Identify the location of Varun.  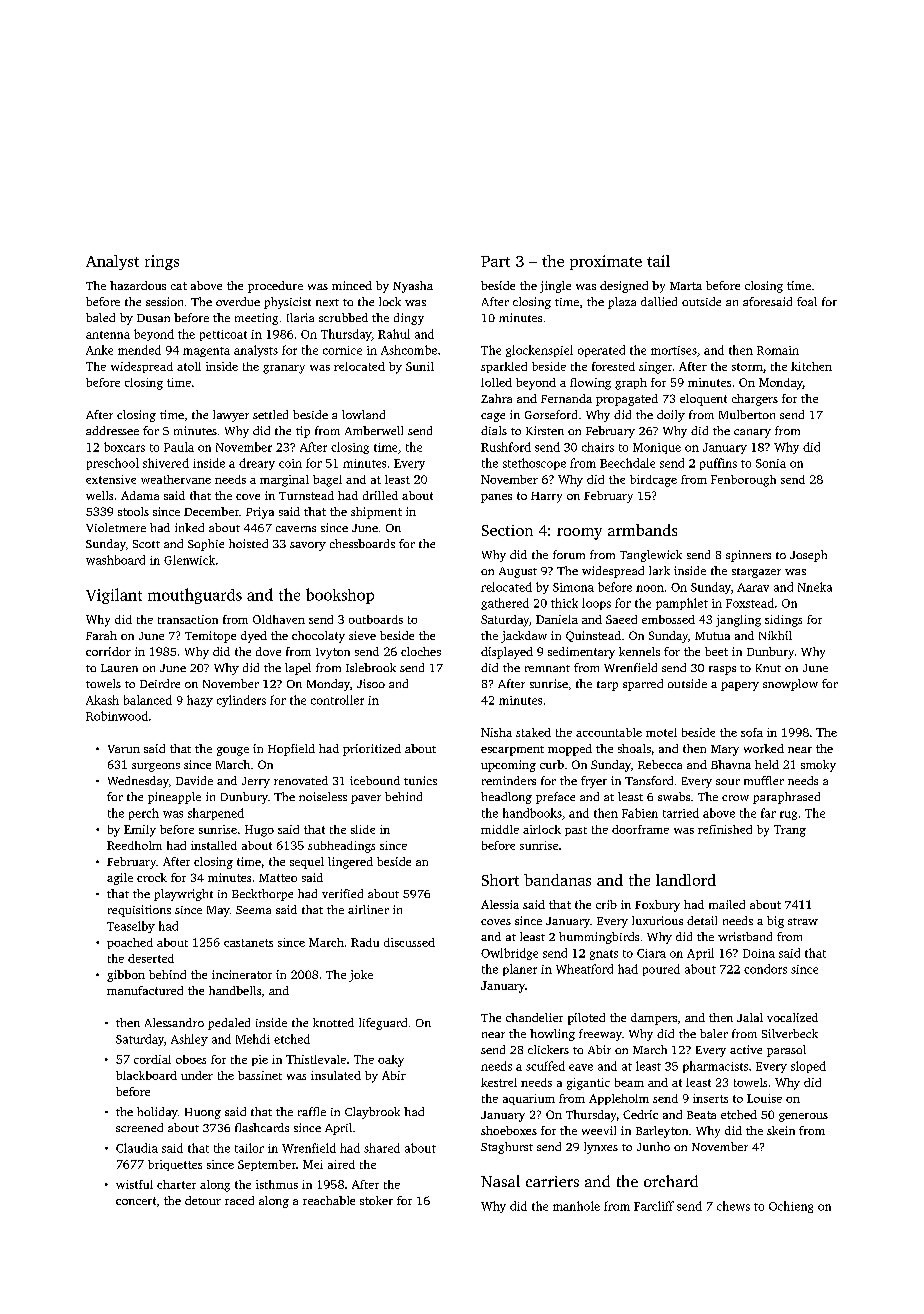
(124, 749).
